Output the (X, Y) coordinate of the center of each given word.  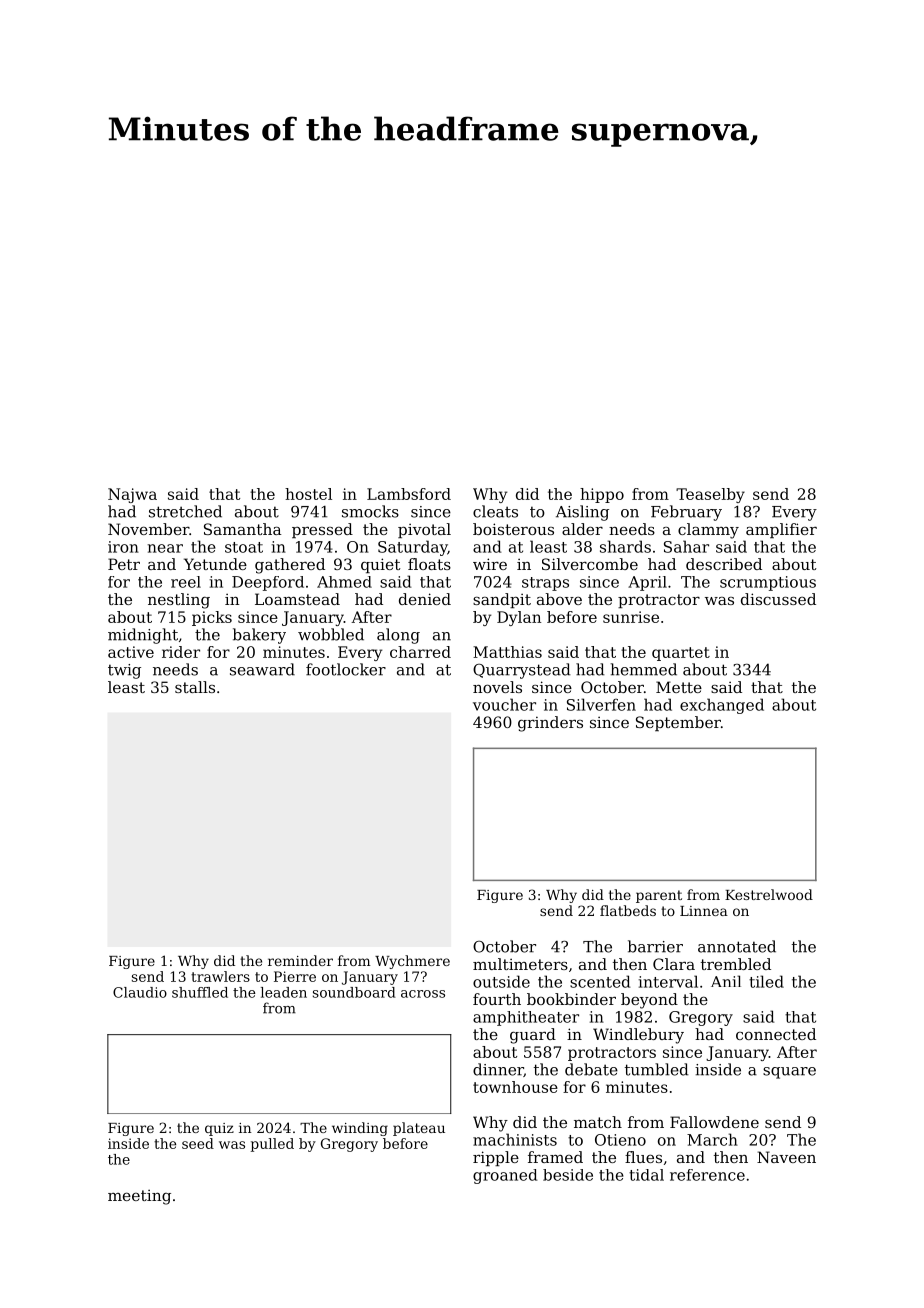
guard (533, 1036)
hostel (308, 494)
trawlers (220, 976)
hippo (602, 495)
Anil (726, 981)
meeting (139, 1197)
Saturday (413, 548)
